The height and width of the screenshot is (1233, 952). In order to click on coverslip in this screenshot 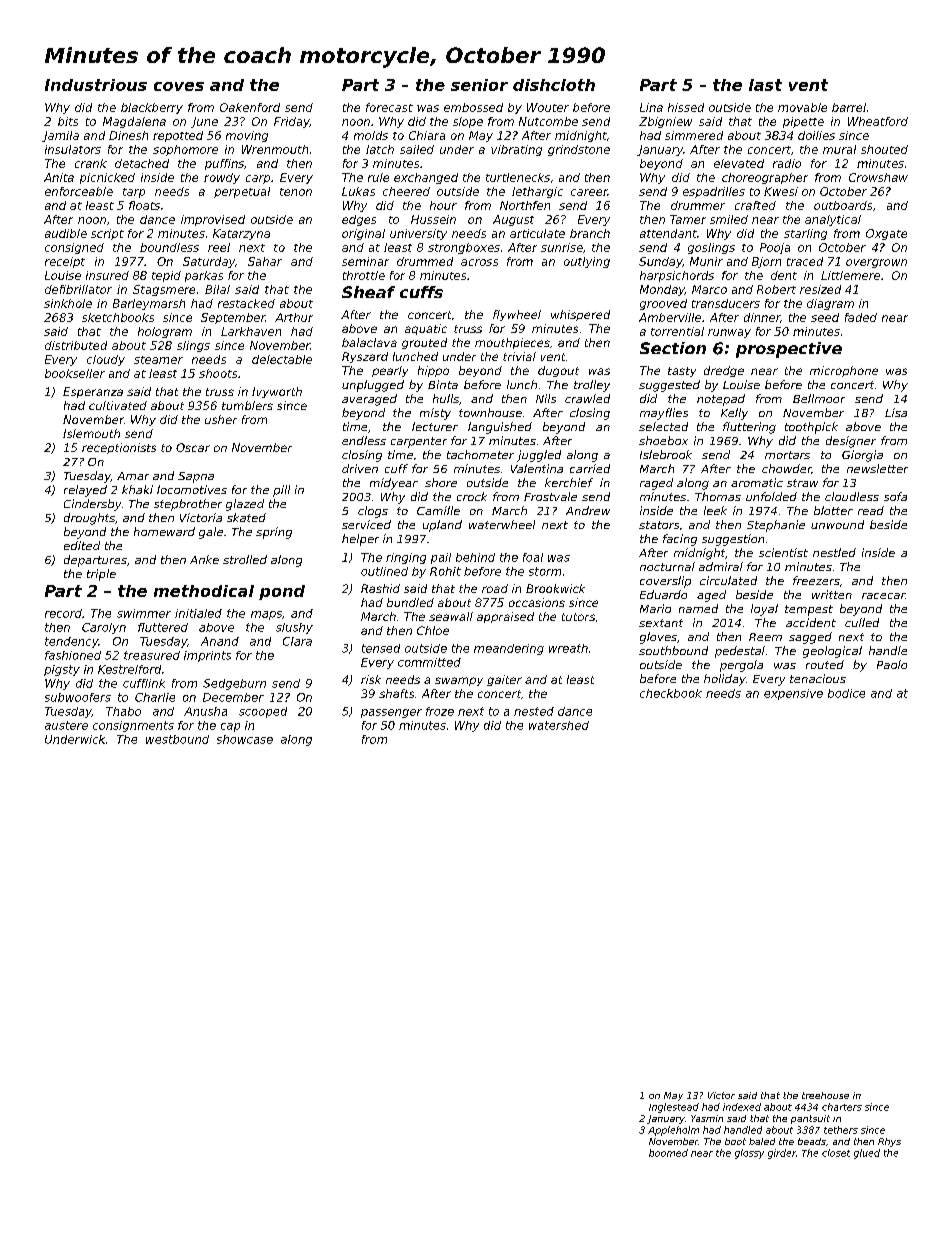, I will do `click(665, 582)`.
